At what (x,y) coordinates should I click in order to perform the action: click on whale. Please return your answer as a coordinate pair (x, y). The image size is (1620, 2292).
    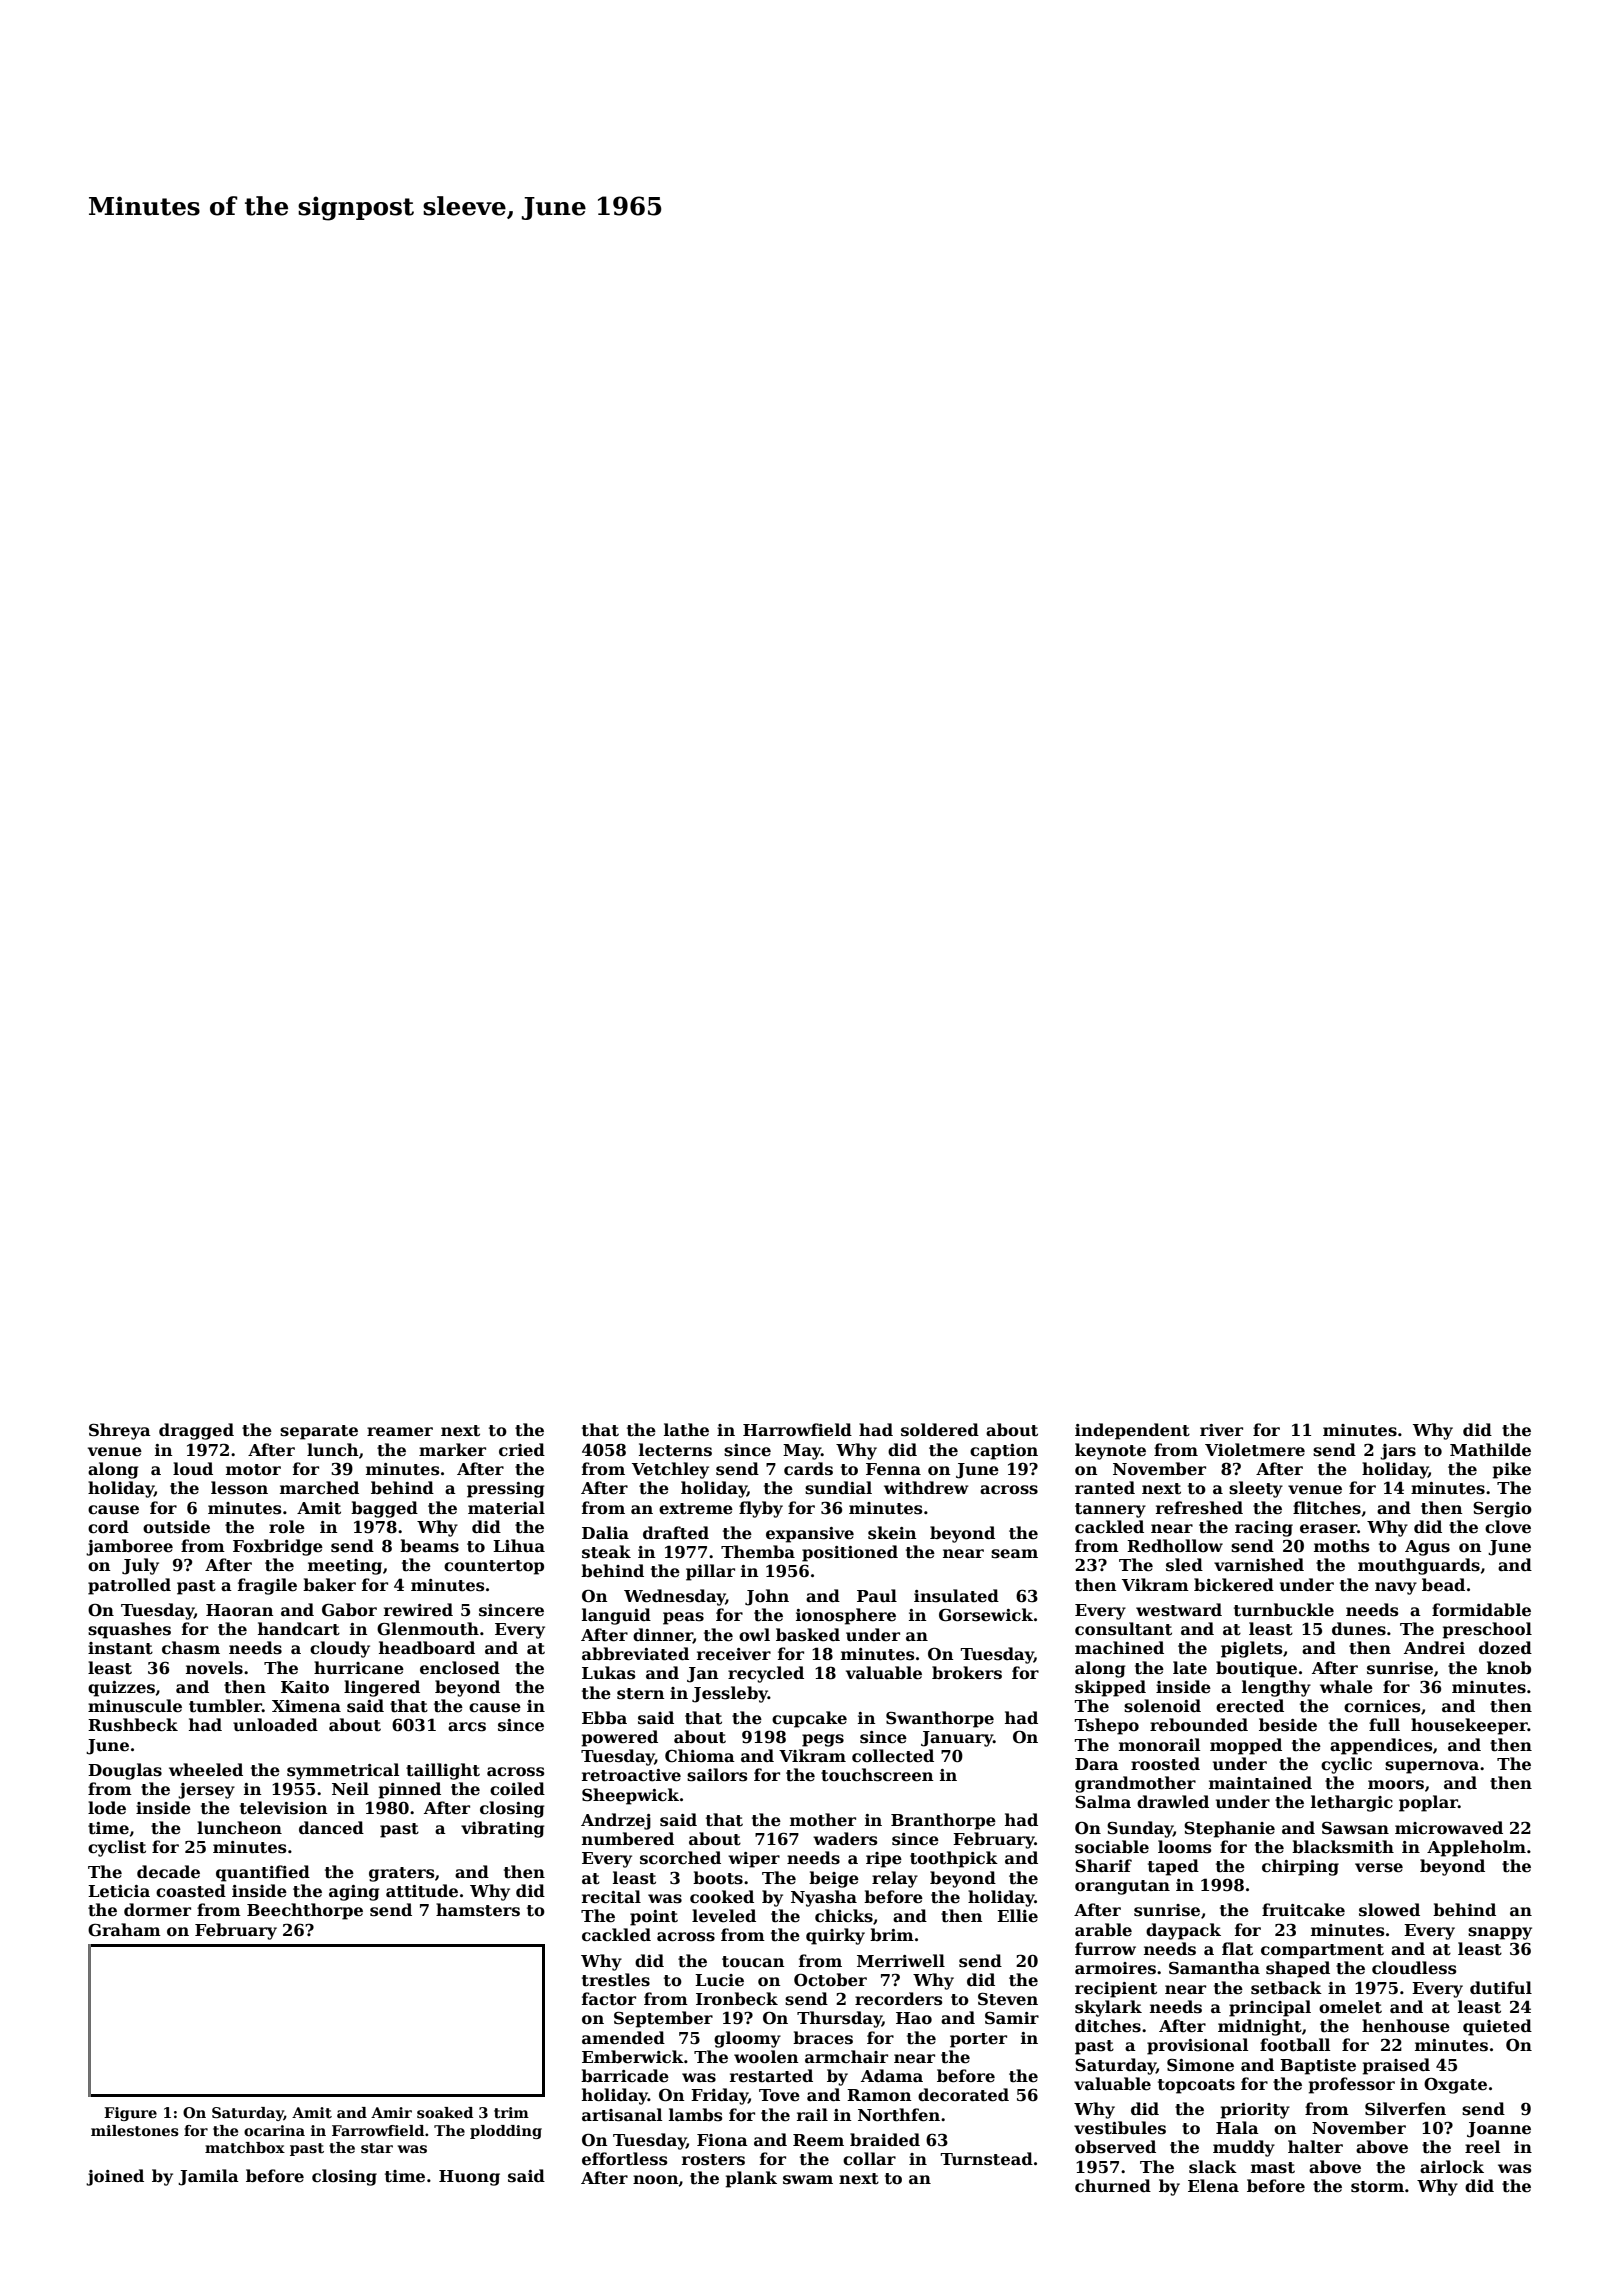
    Looking at the image, I should click on (1346, 1686).
